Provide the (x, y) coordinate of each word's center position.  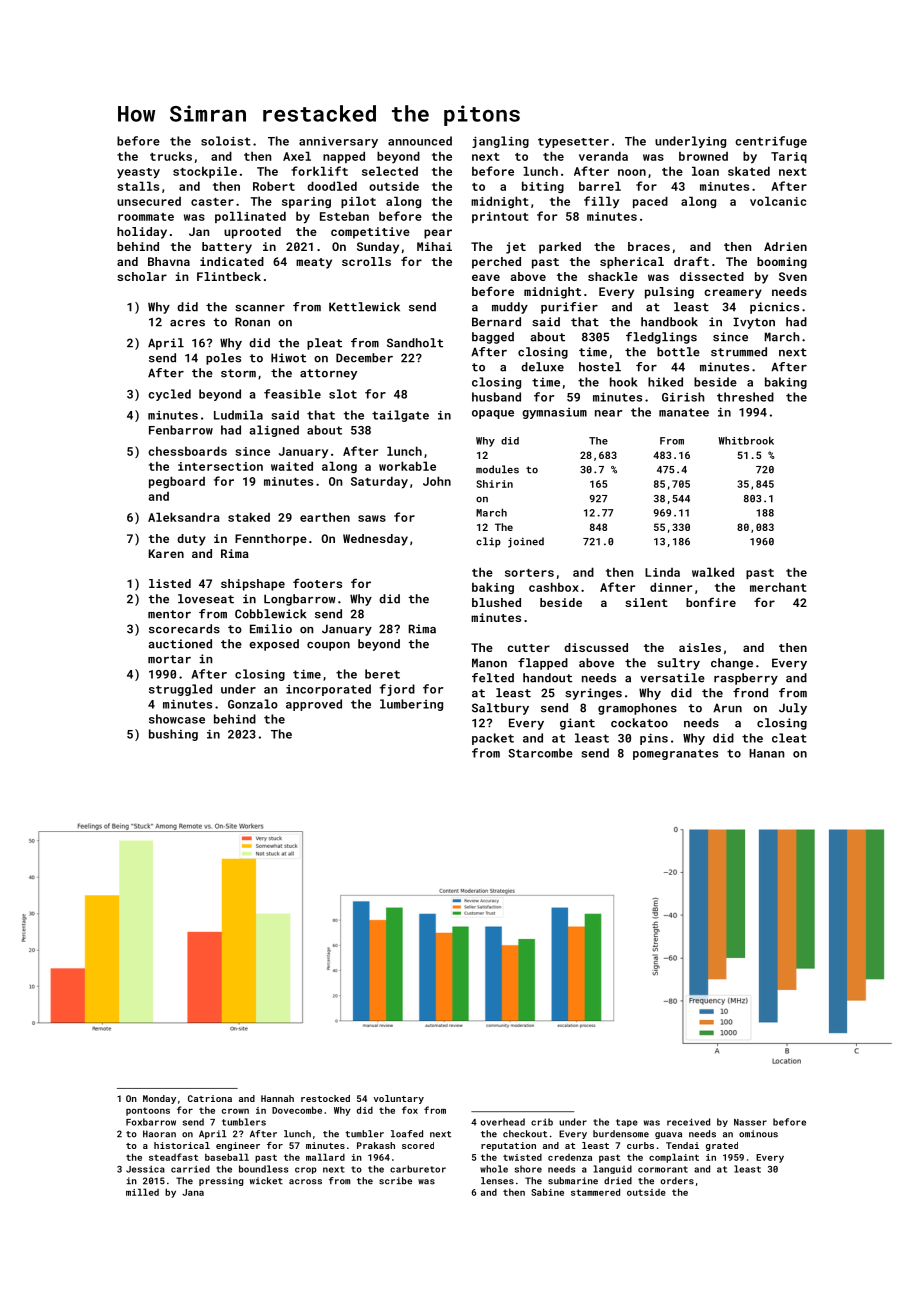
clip (488, 542)
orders (677, 1181)
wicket (266, 1181)
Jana (193, 1192)
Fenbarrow (181, 430)
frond (750, 693)
